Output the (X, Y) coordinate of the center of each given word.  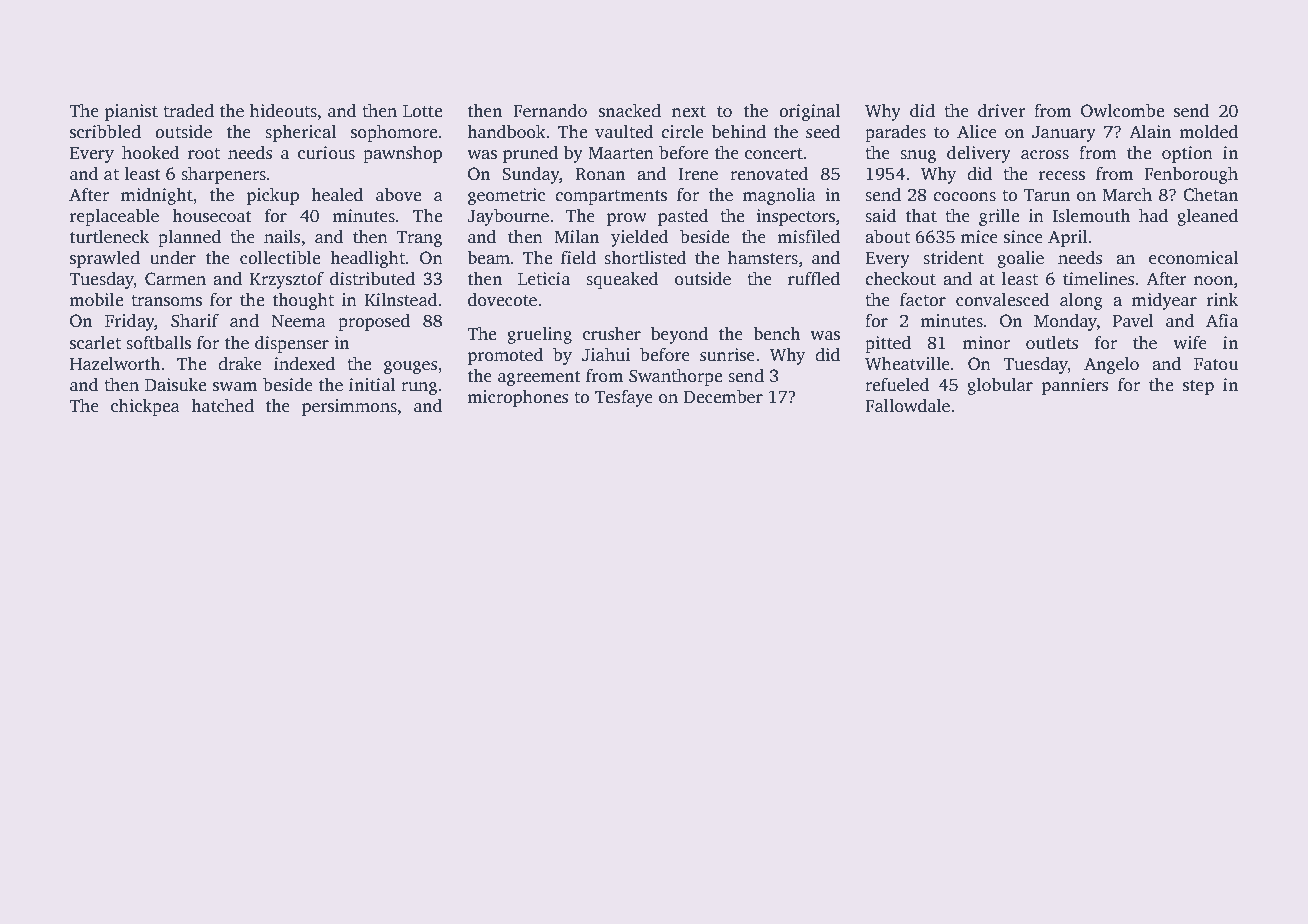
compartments (611, 197)
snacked (630, 111)
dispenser (292, 344)
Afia (1222, 320)
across (1045, 155)
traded (188, 111)
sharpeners (223, 175)
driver (1001, 111)
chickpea (145, 407)
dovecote (502, 300)
